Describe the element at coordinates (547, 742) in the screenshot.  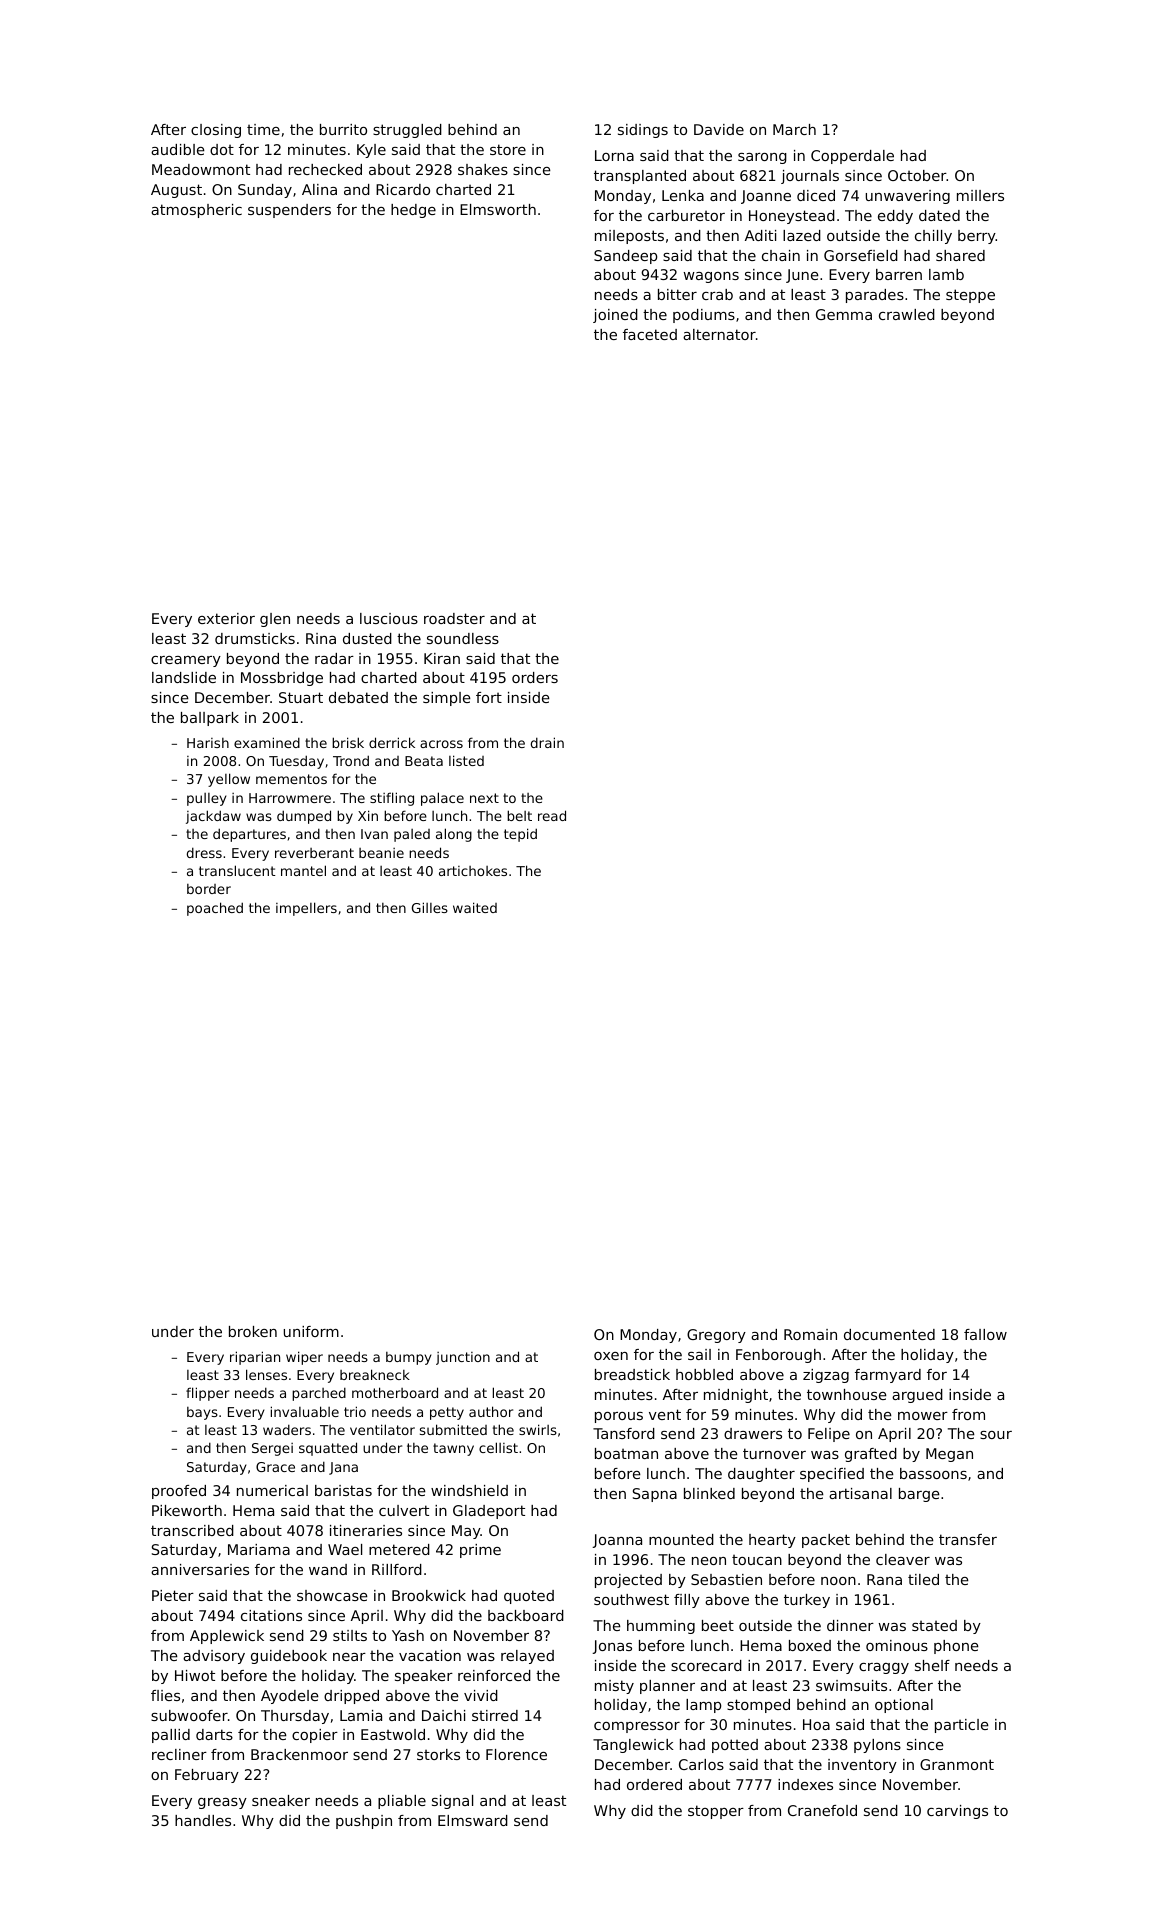
I see `drain` at that location.
